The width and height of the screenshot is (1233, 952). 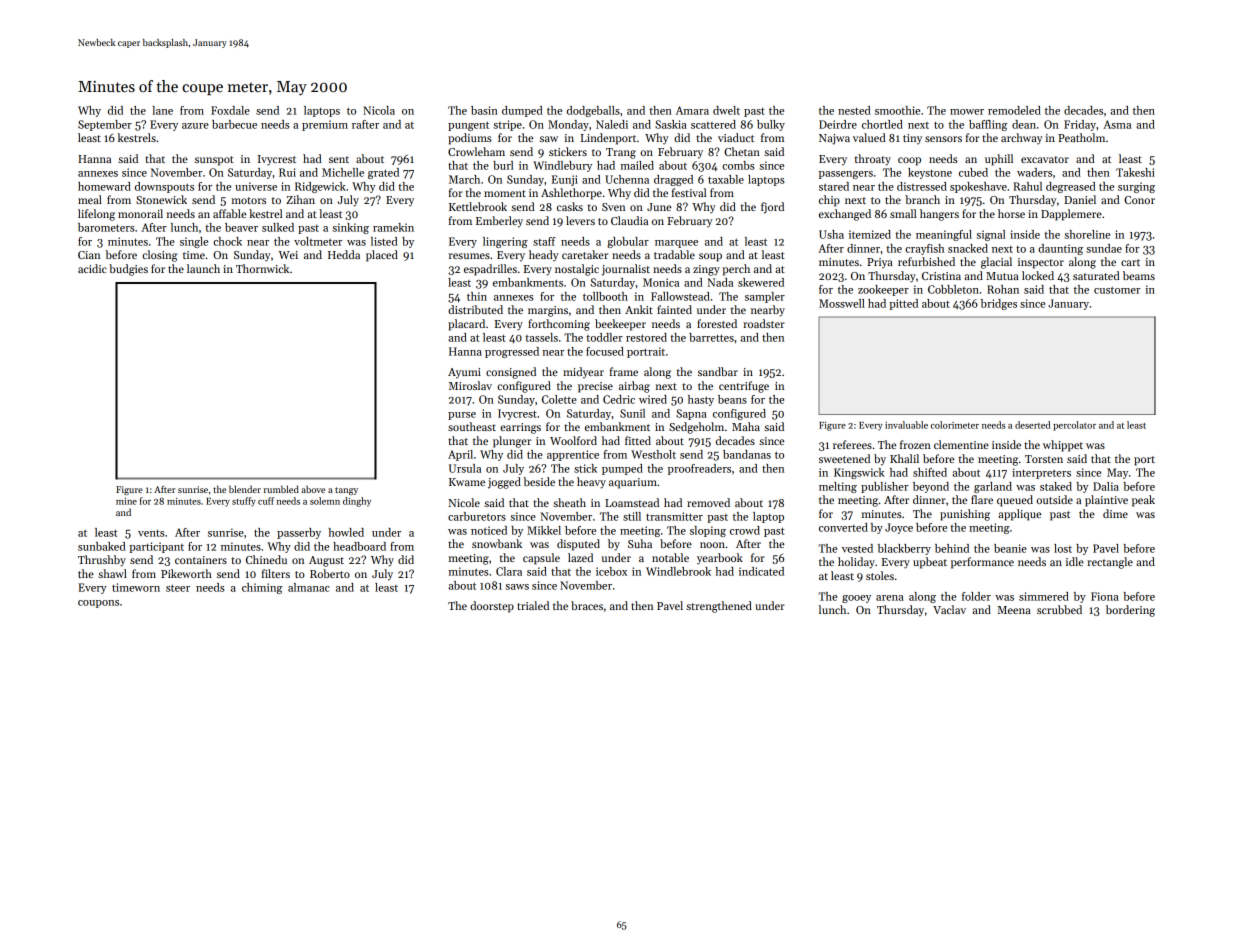 I want to click on basin, so click(x=484, y=110).
